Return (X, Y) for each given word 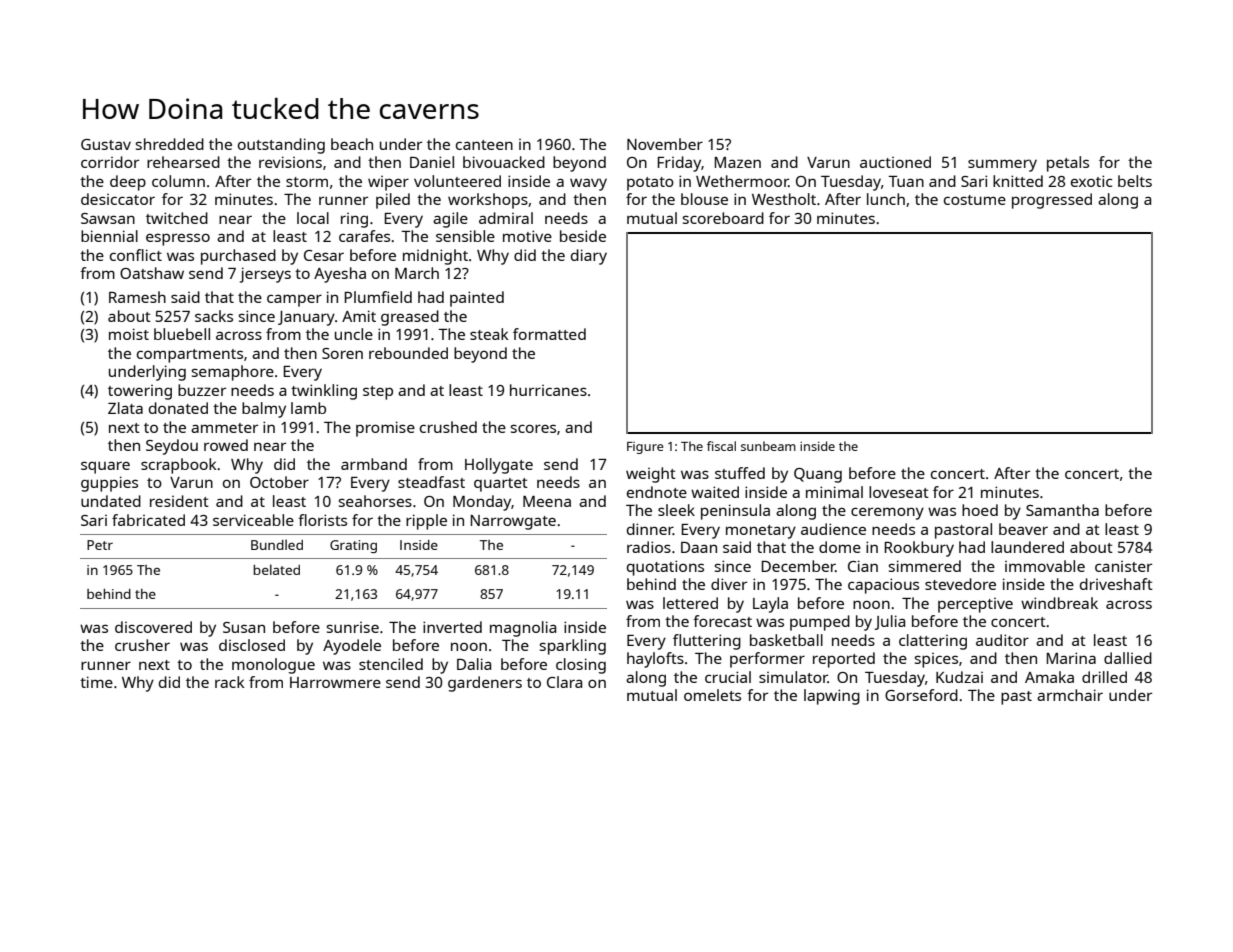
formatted (549, 334)
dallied (1128, 658)
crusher (142, 645)
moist (129, 334)
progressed (1052, 201)
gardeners (485, 684)
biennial (109, 236)
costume (975, 200)
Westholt (784, 199)
